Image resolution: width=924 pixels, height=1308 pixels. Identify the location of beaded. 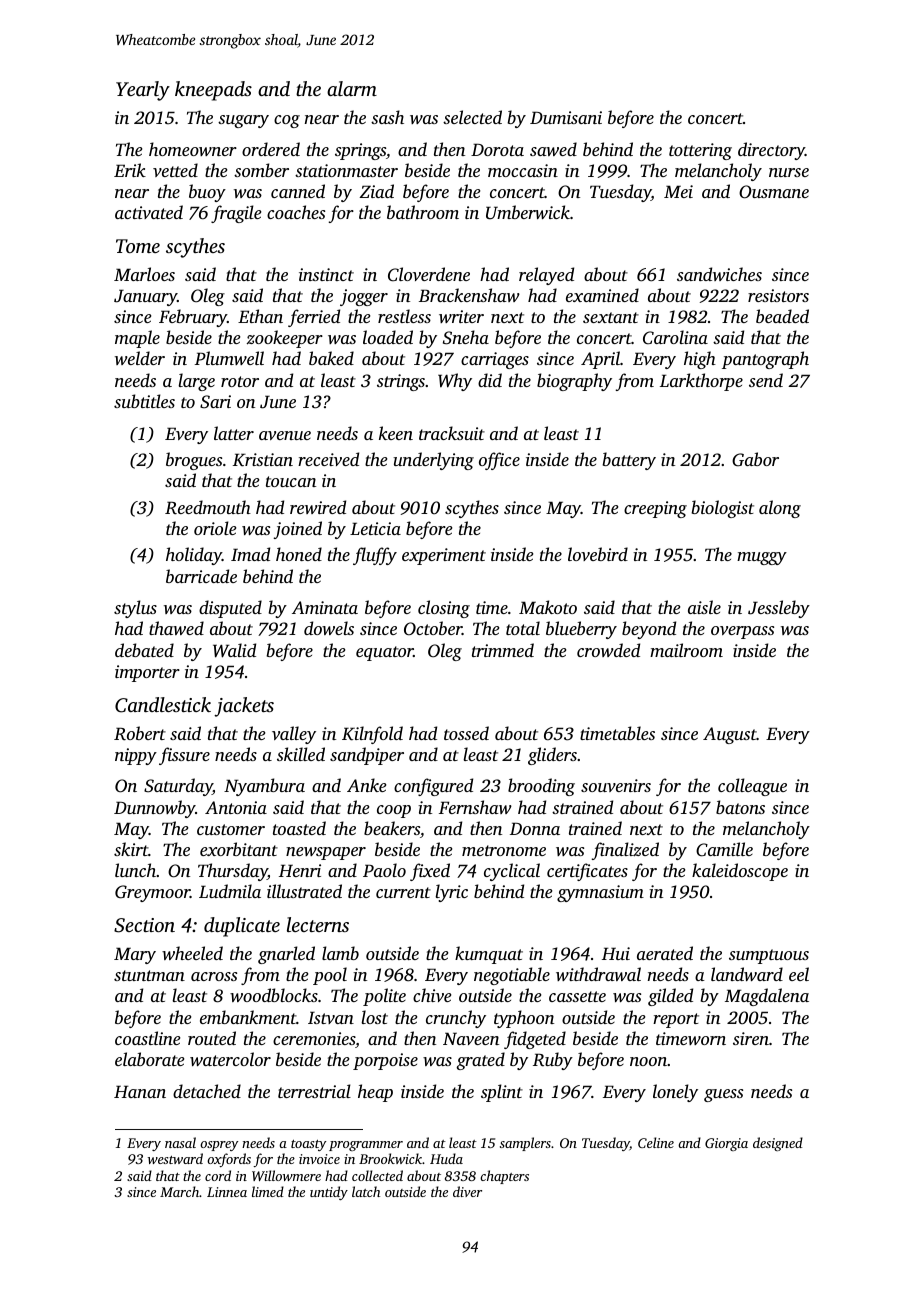
(782, 316).
